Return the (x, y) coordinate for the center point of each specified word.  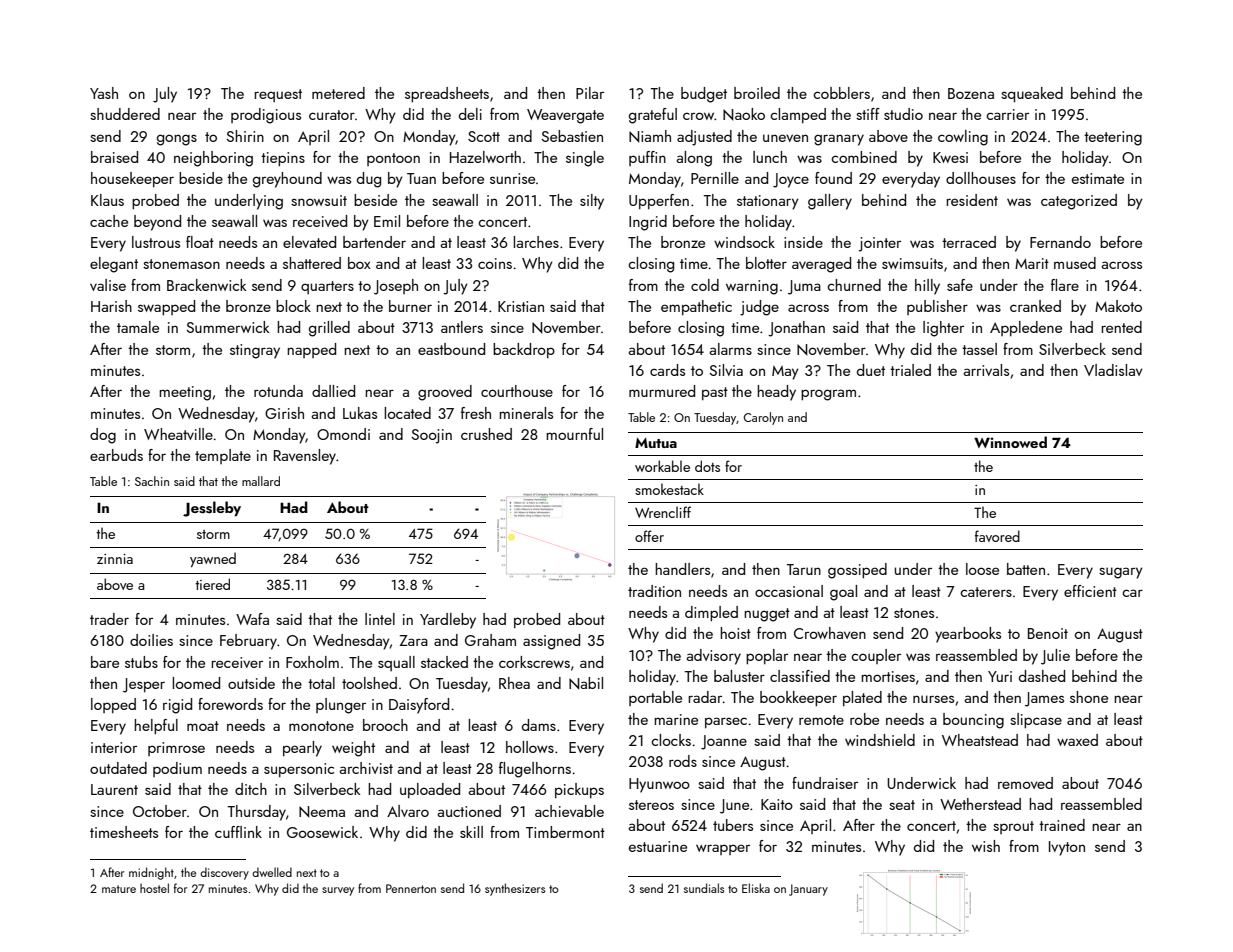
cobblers (841, 93)
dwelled (272, 872)
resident (972, 200)
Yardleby (448, 621)
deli (470, 114)
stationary (768, 202)
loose (982, 569)
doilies (151, 640)
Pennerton (411, 888)
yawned (213, 559)
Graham (490, 640)
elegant (114, 265)
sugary (1121, 573)
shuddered (125, 114)
